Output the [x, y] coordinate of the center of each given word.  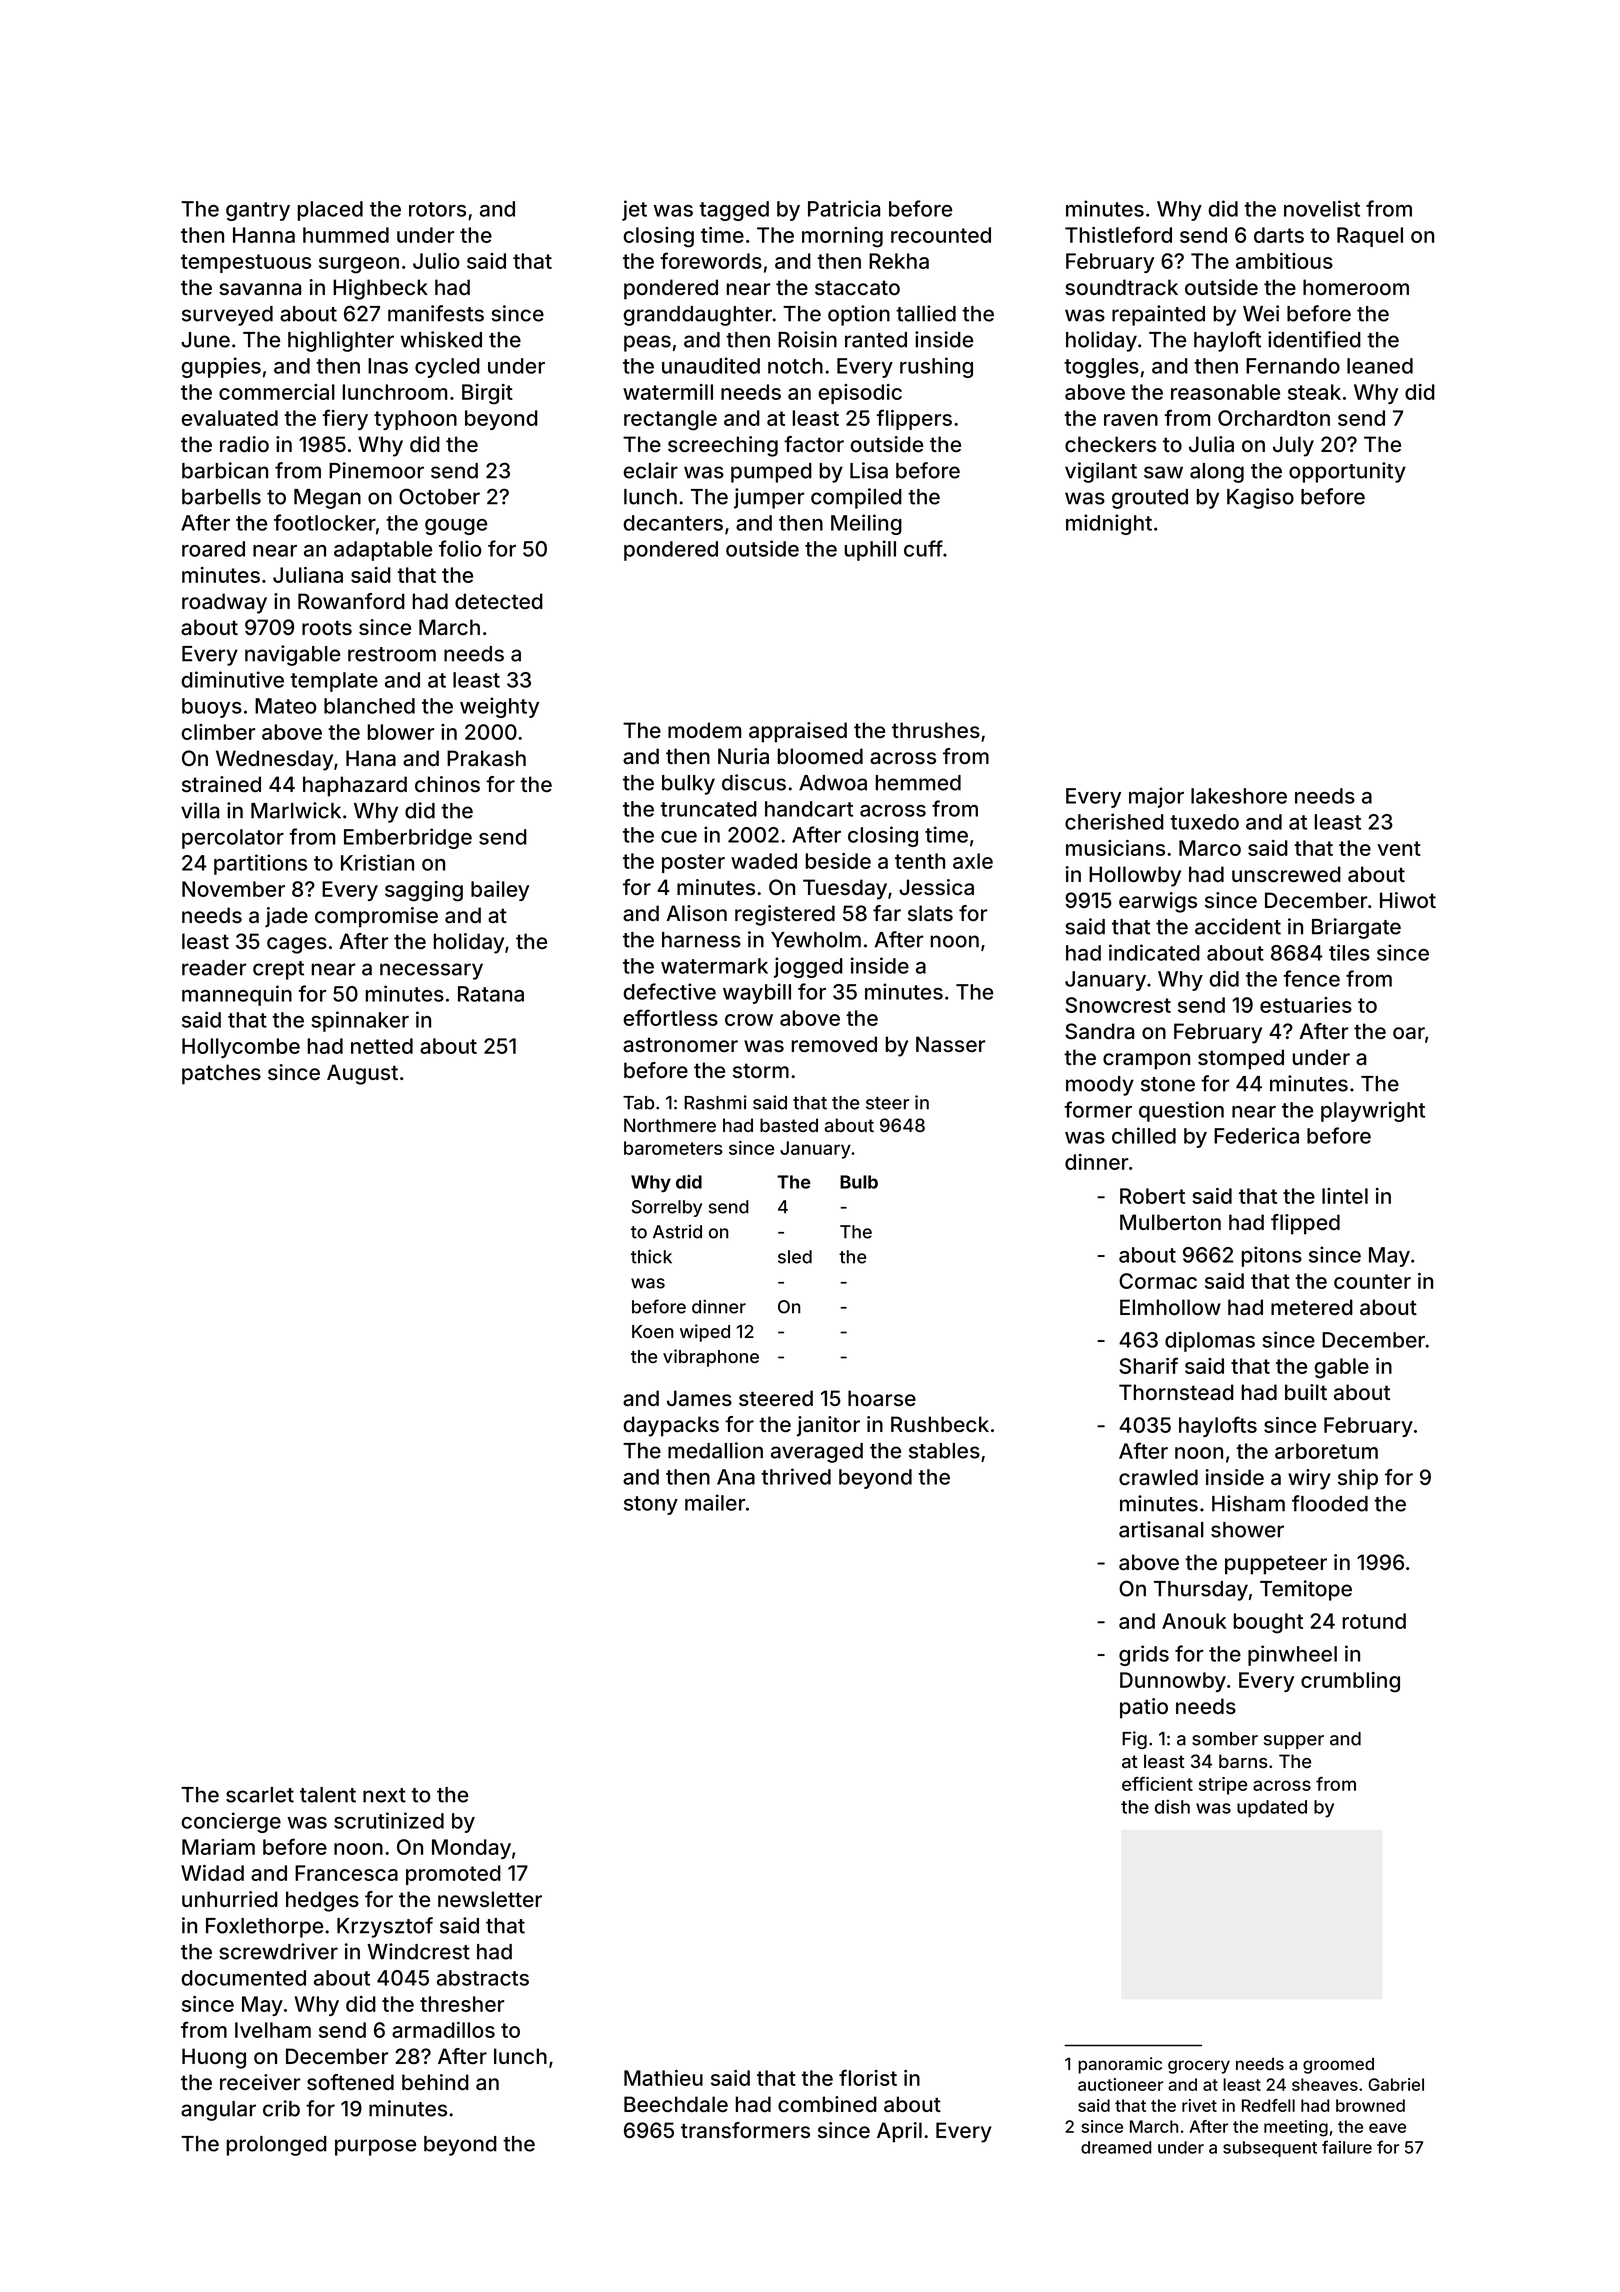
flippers [914, 419]
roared [213, 549]
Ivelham [273, 2030]
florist [868, 2077]
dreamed [1116, 2147]
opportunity [1347, 472]
